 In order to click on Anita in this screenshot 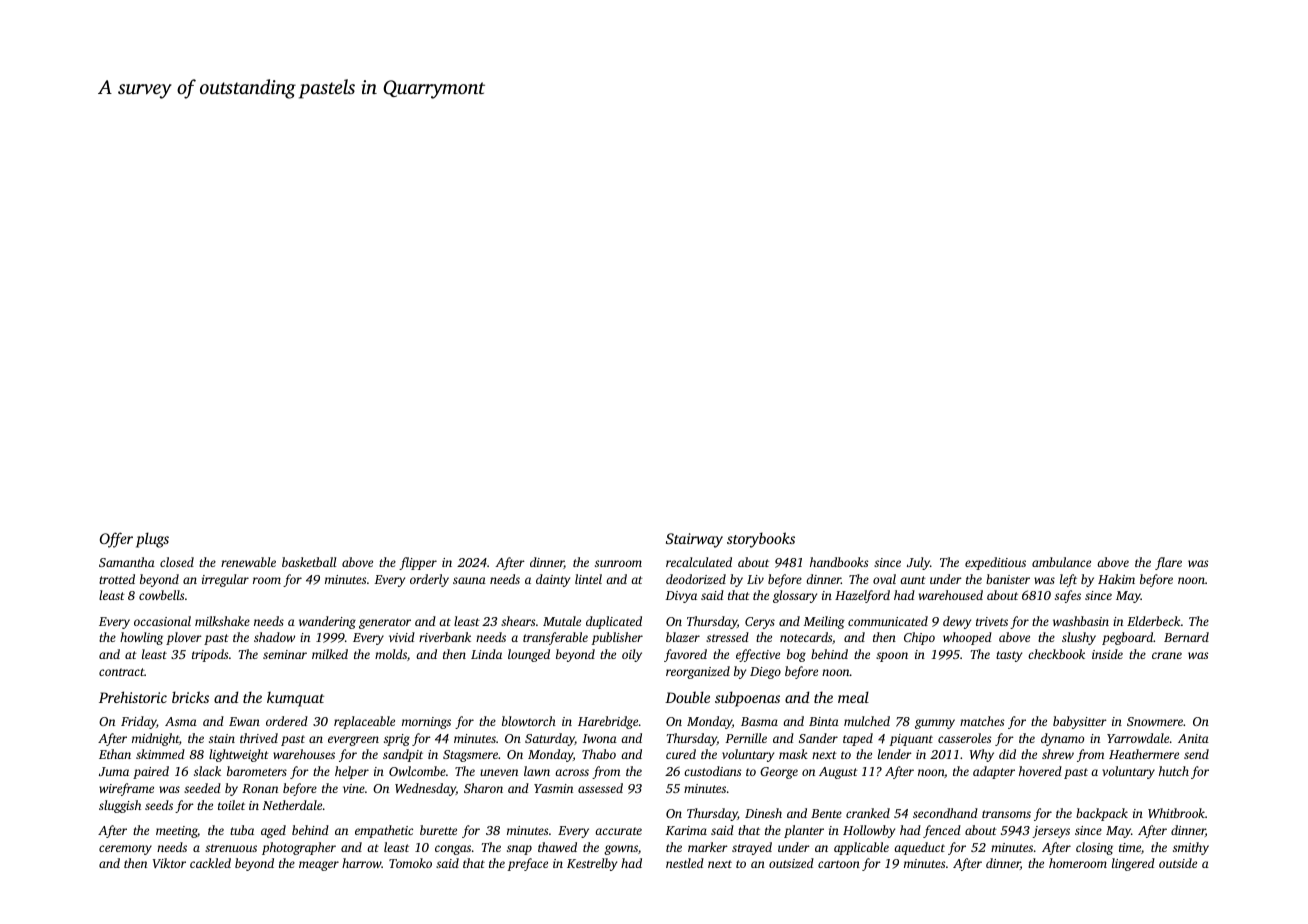, I will do `click(1193, 738)`.
